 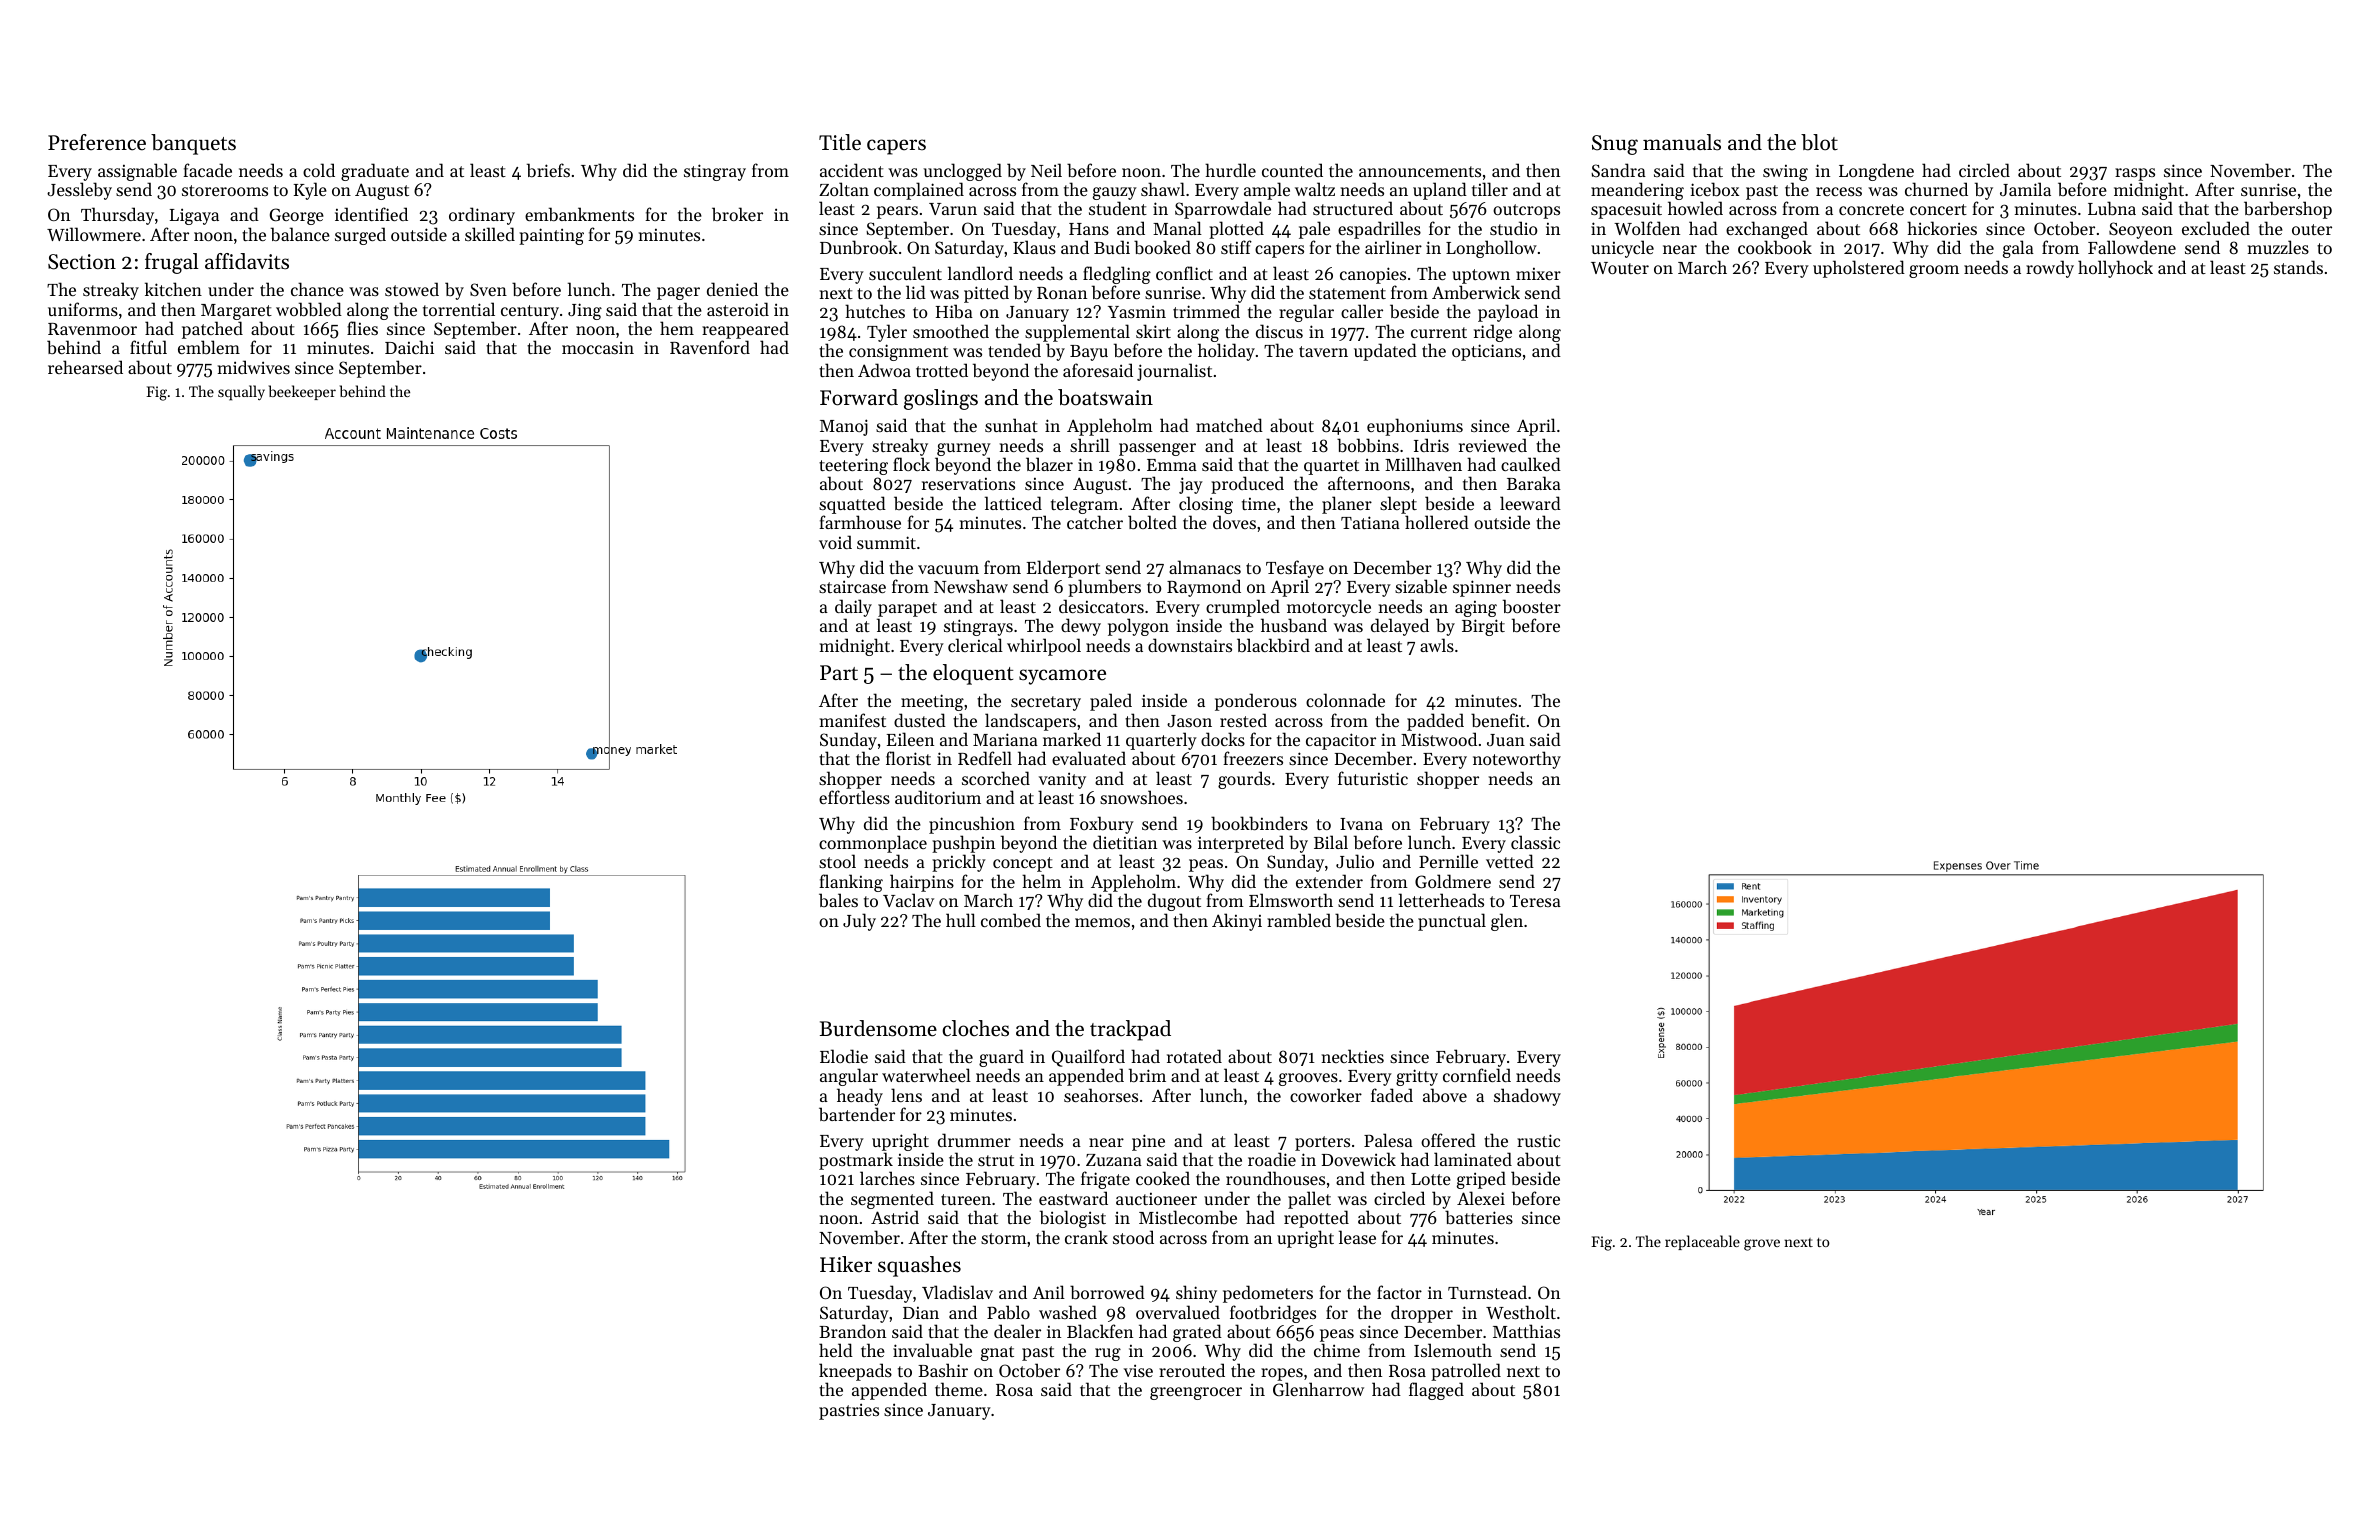 What do you see at coordinates (836, 1350) in the document?
I see `held` at bounding box center [836, 1350].
